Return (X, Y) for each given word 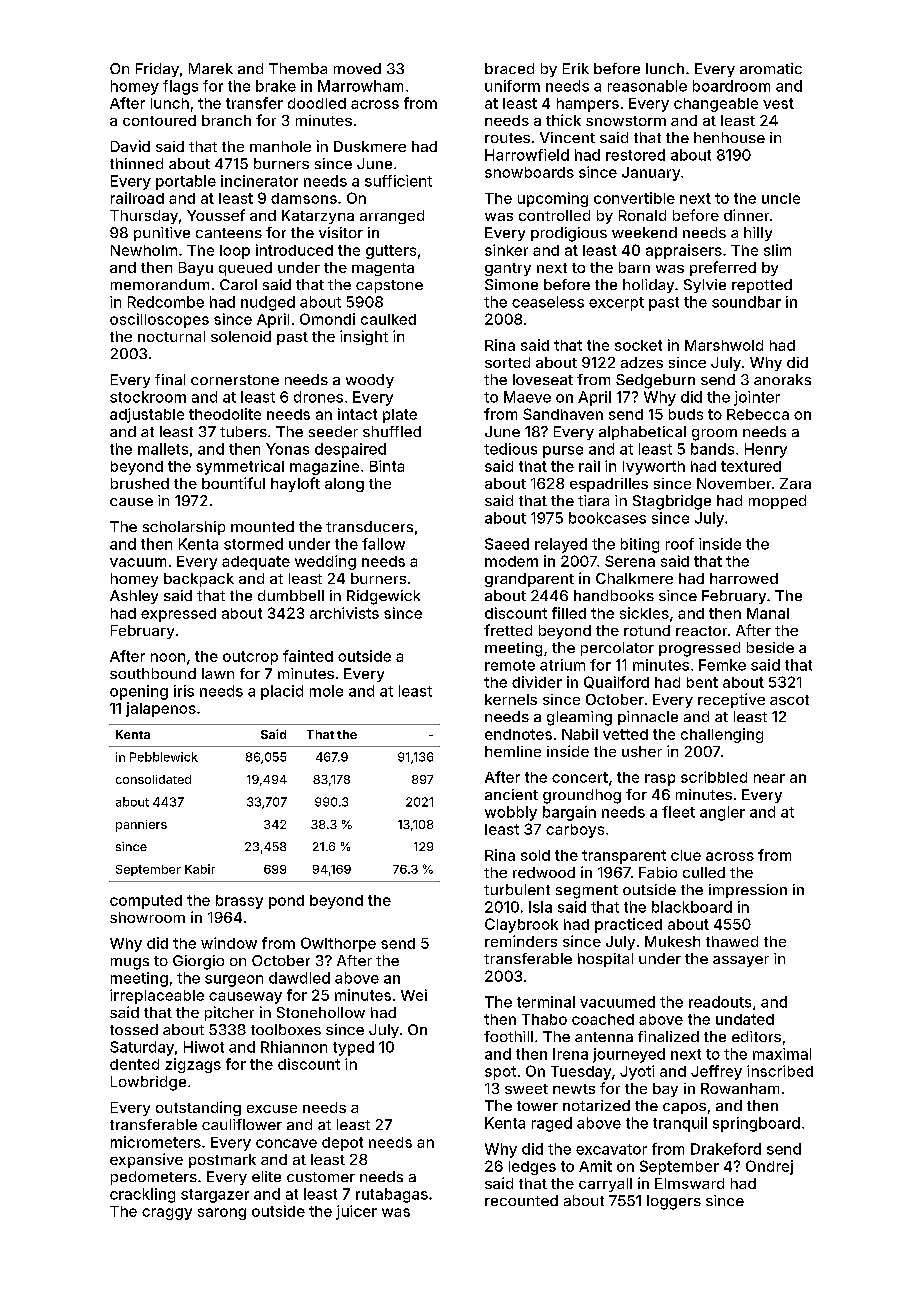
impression (748, 891)
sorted (507, 362)
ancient (511, 794)
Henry (766, 450)
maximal (782, 1054)
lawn (218, 673)
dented (134, 1064)
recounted (521, 1200)
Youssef (216, 215)
